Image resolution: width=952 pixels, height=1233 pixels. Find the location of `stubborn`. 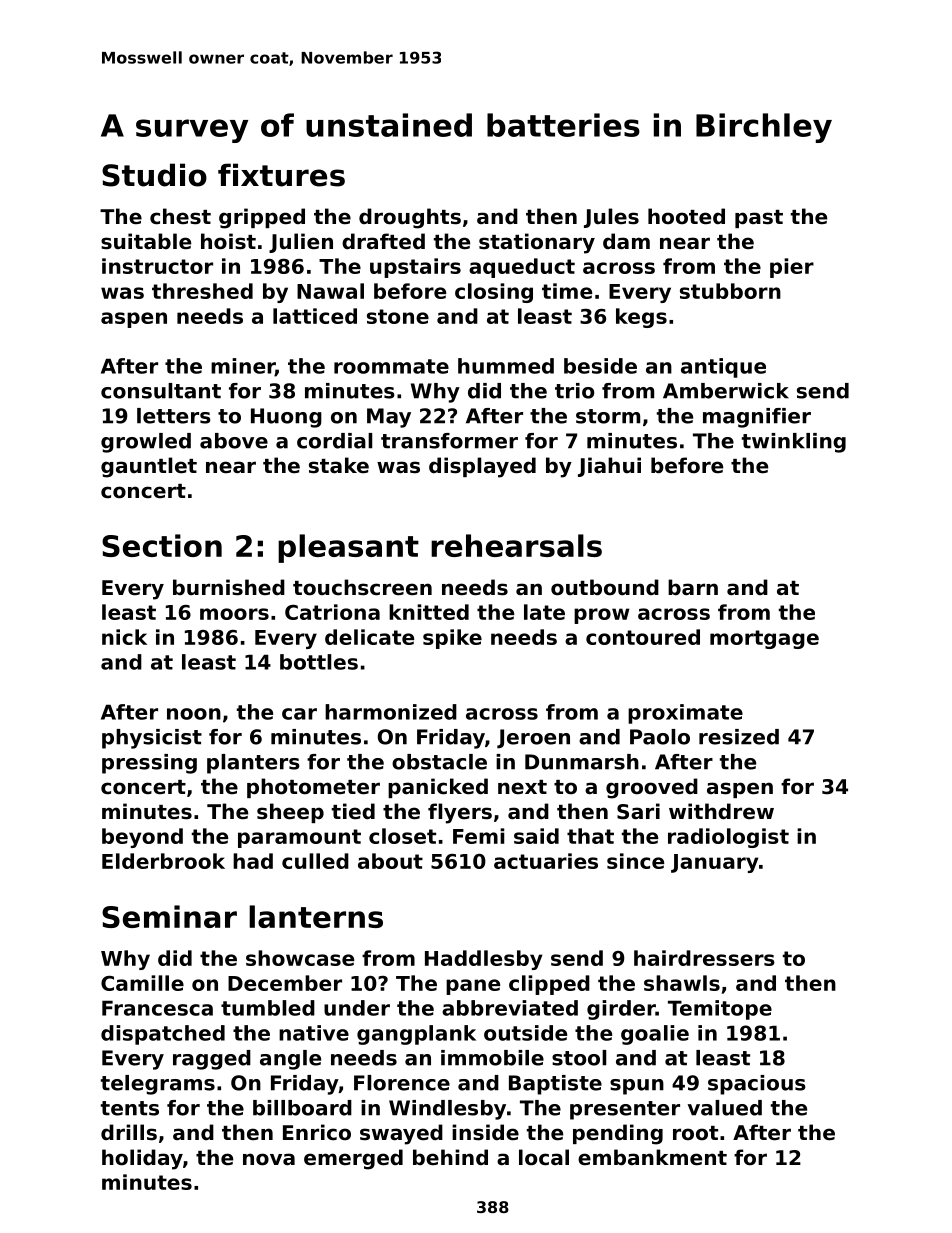

stubborn is located at coordinates (730, 291).
